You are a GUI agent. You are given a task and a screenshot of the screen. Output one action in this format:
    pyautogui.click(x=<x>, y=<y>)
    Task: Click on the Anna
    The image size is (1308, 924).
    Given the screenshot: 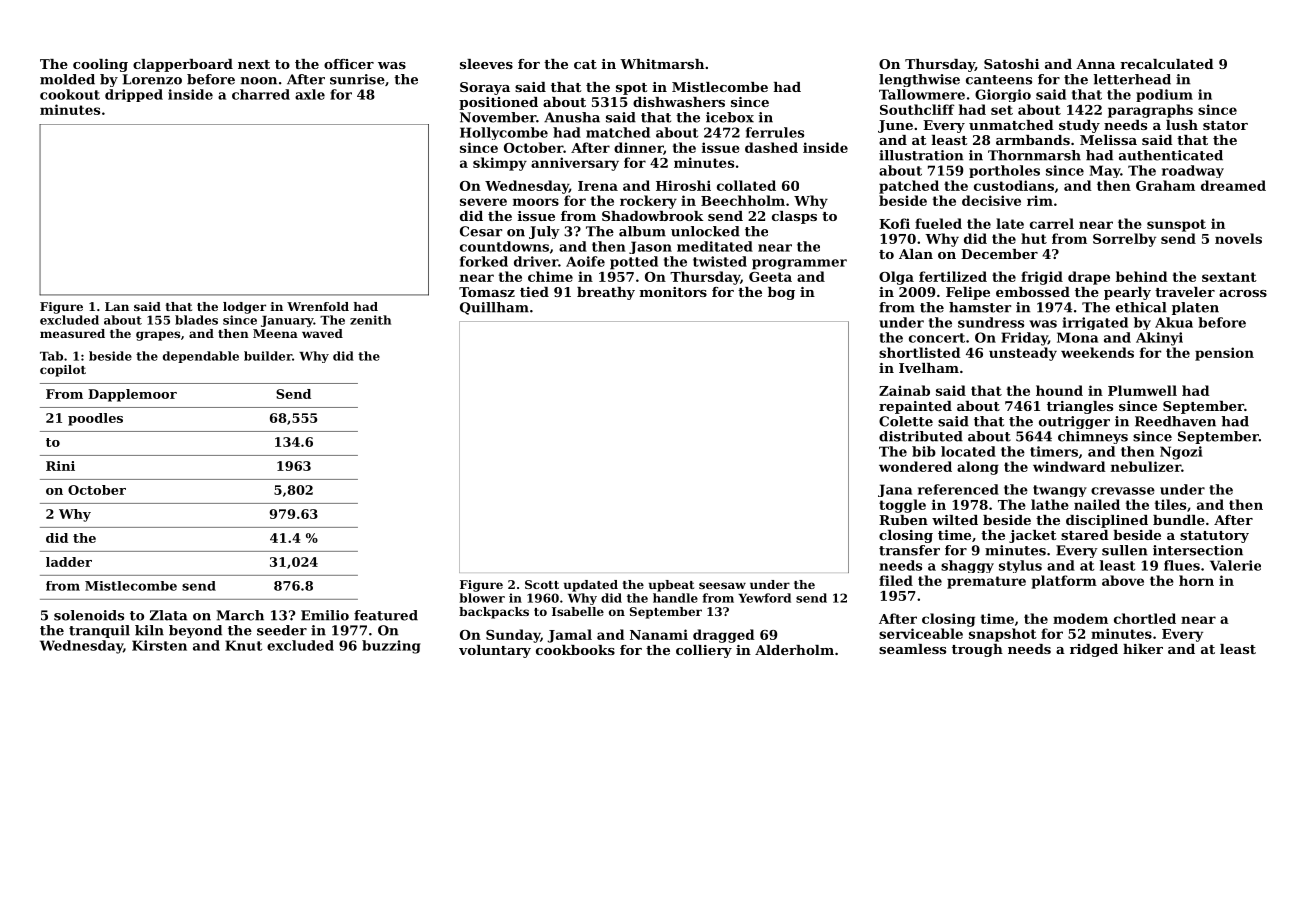 What is the action you would take?
    pyautogui.click(x=1095, y=64)
